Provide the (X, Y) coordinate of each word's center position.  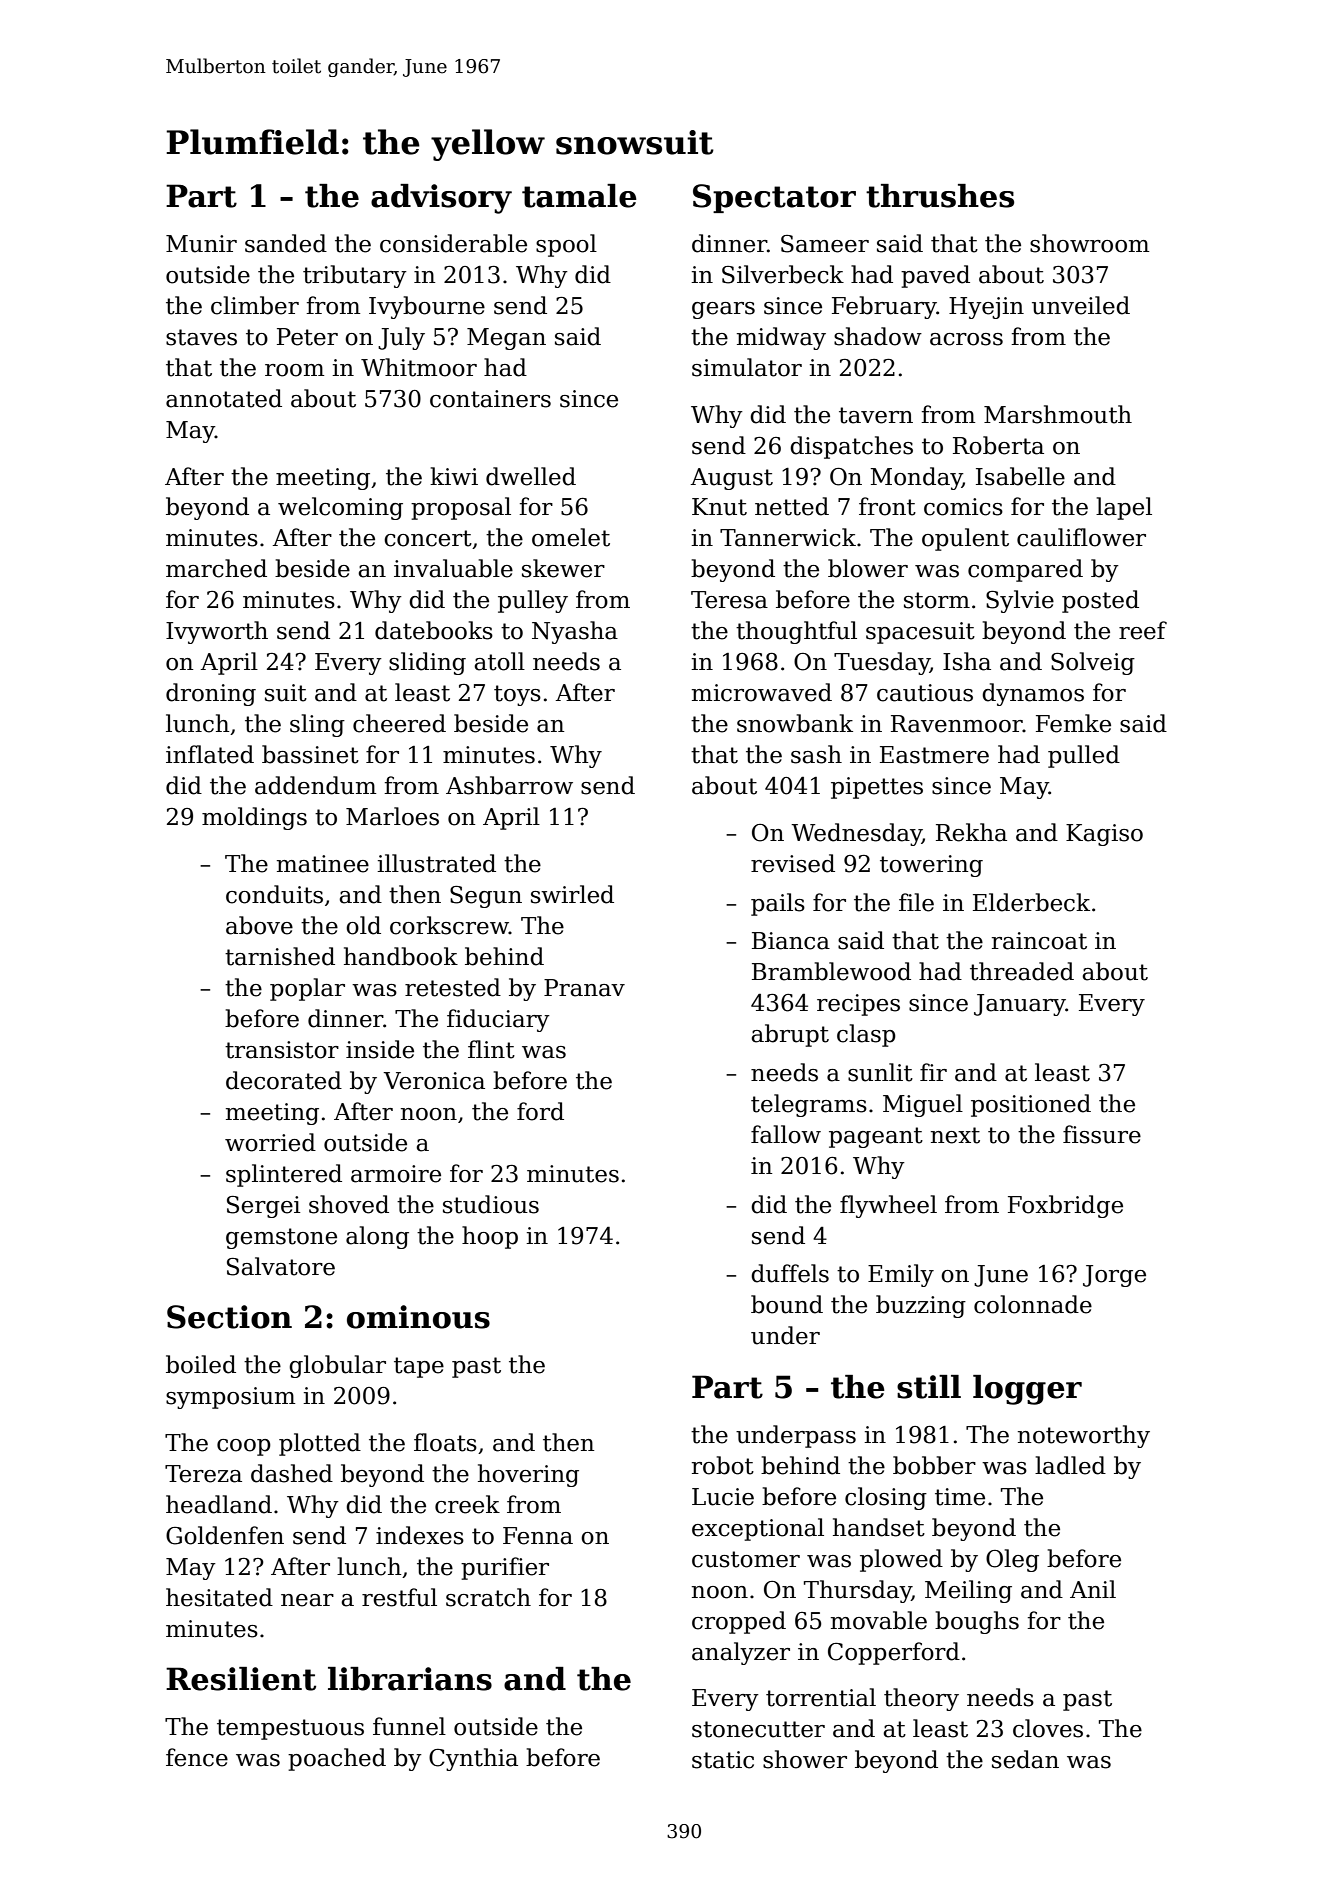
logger (1027, 1390)
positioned (1031, 1105)
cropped (739, 1622)
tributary (355, 276)
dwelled (531, 476)
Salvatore (281, 1266)
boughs (977, 1622)
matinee (323, 864)
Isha (967, 661)
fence (197, 1757)
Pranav (584, 988)
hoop (490, 1237)
